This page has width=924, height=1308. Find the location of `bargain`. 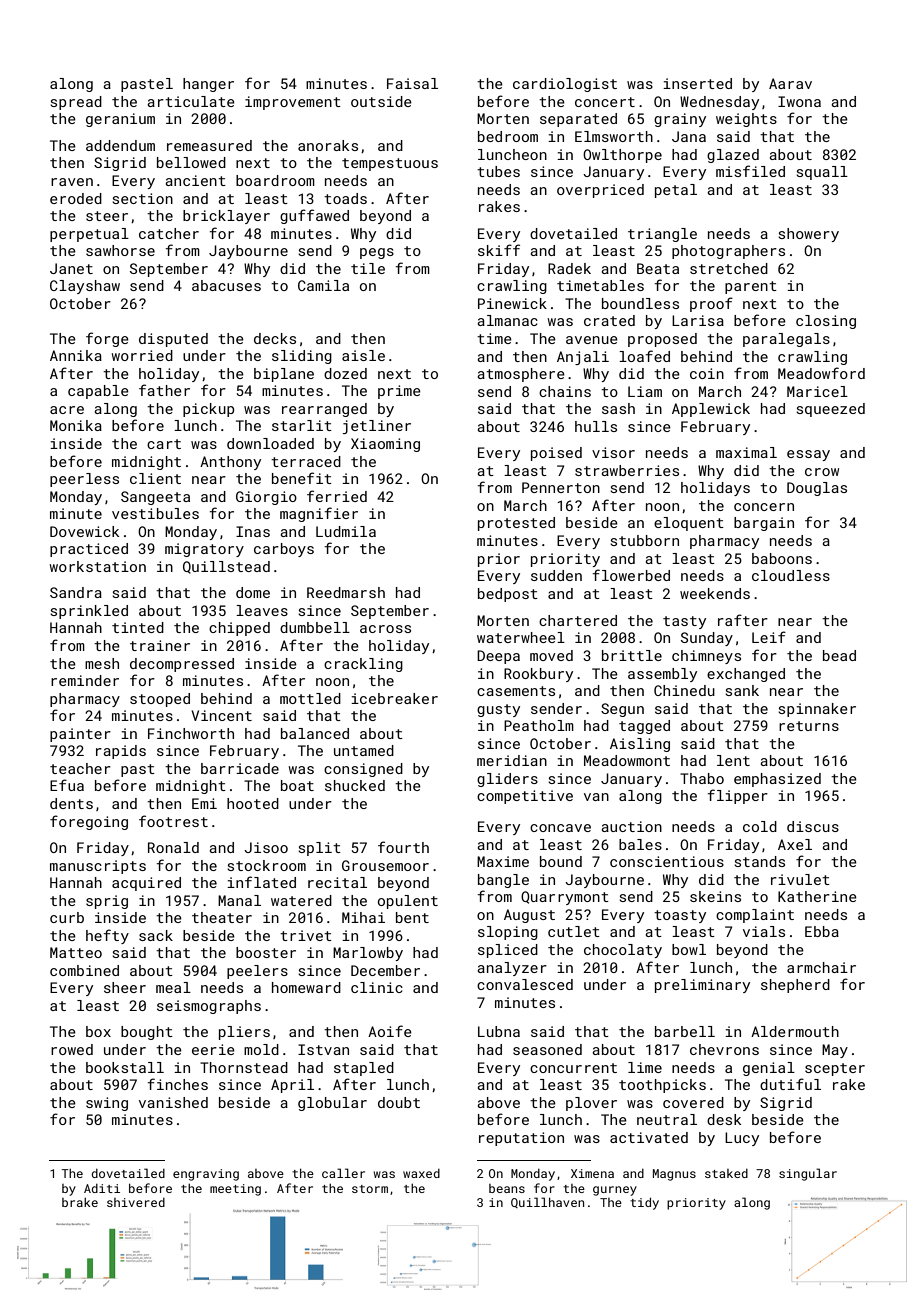

bargain is located at coordinates (764, 524).
